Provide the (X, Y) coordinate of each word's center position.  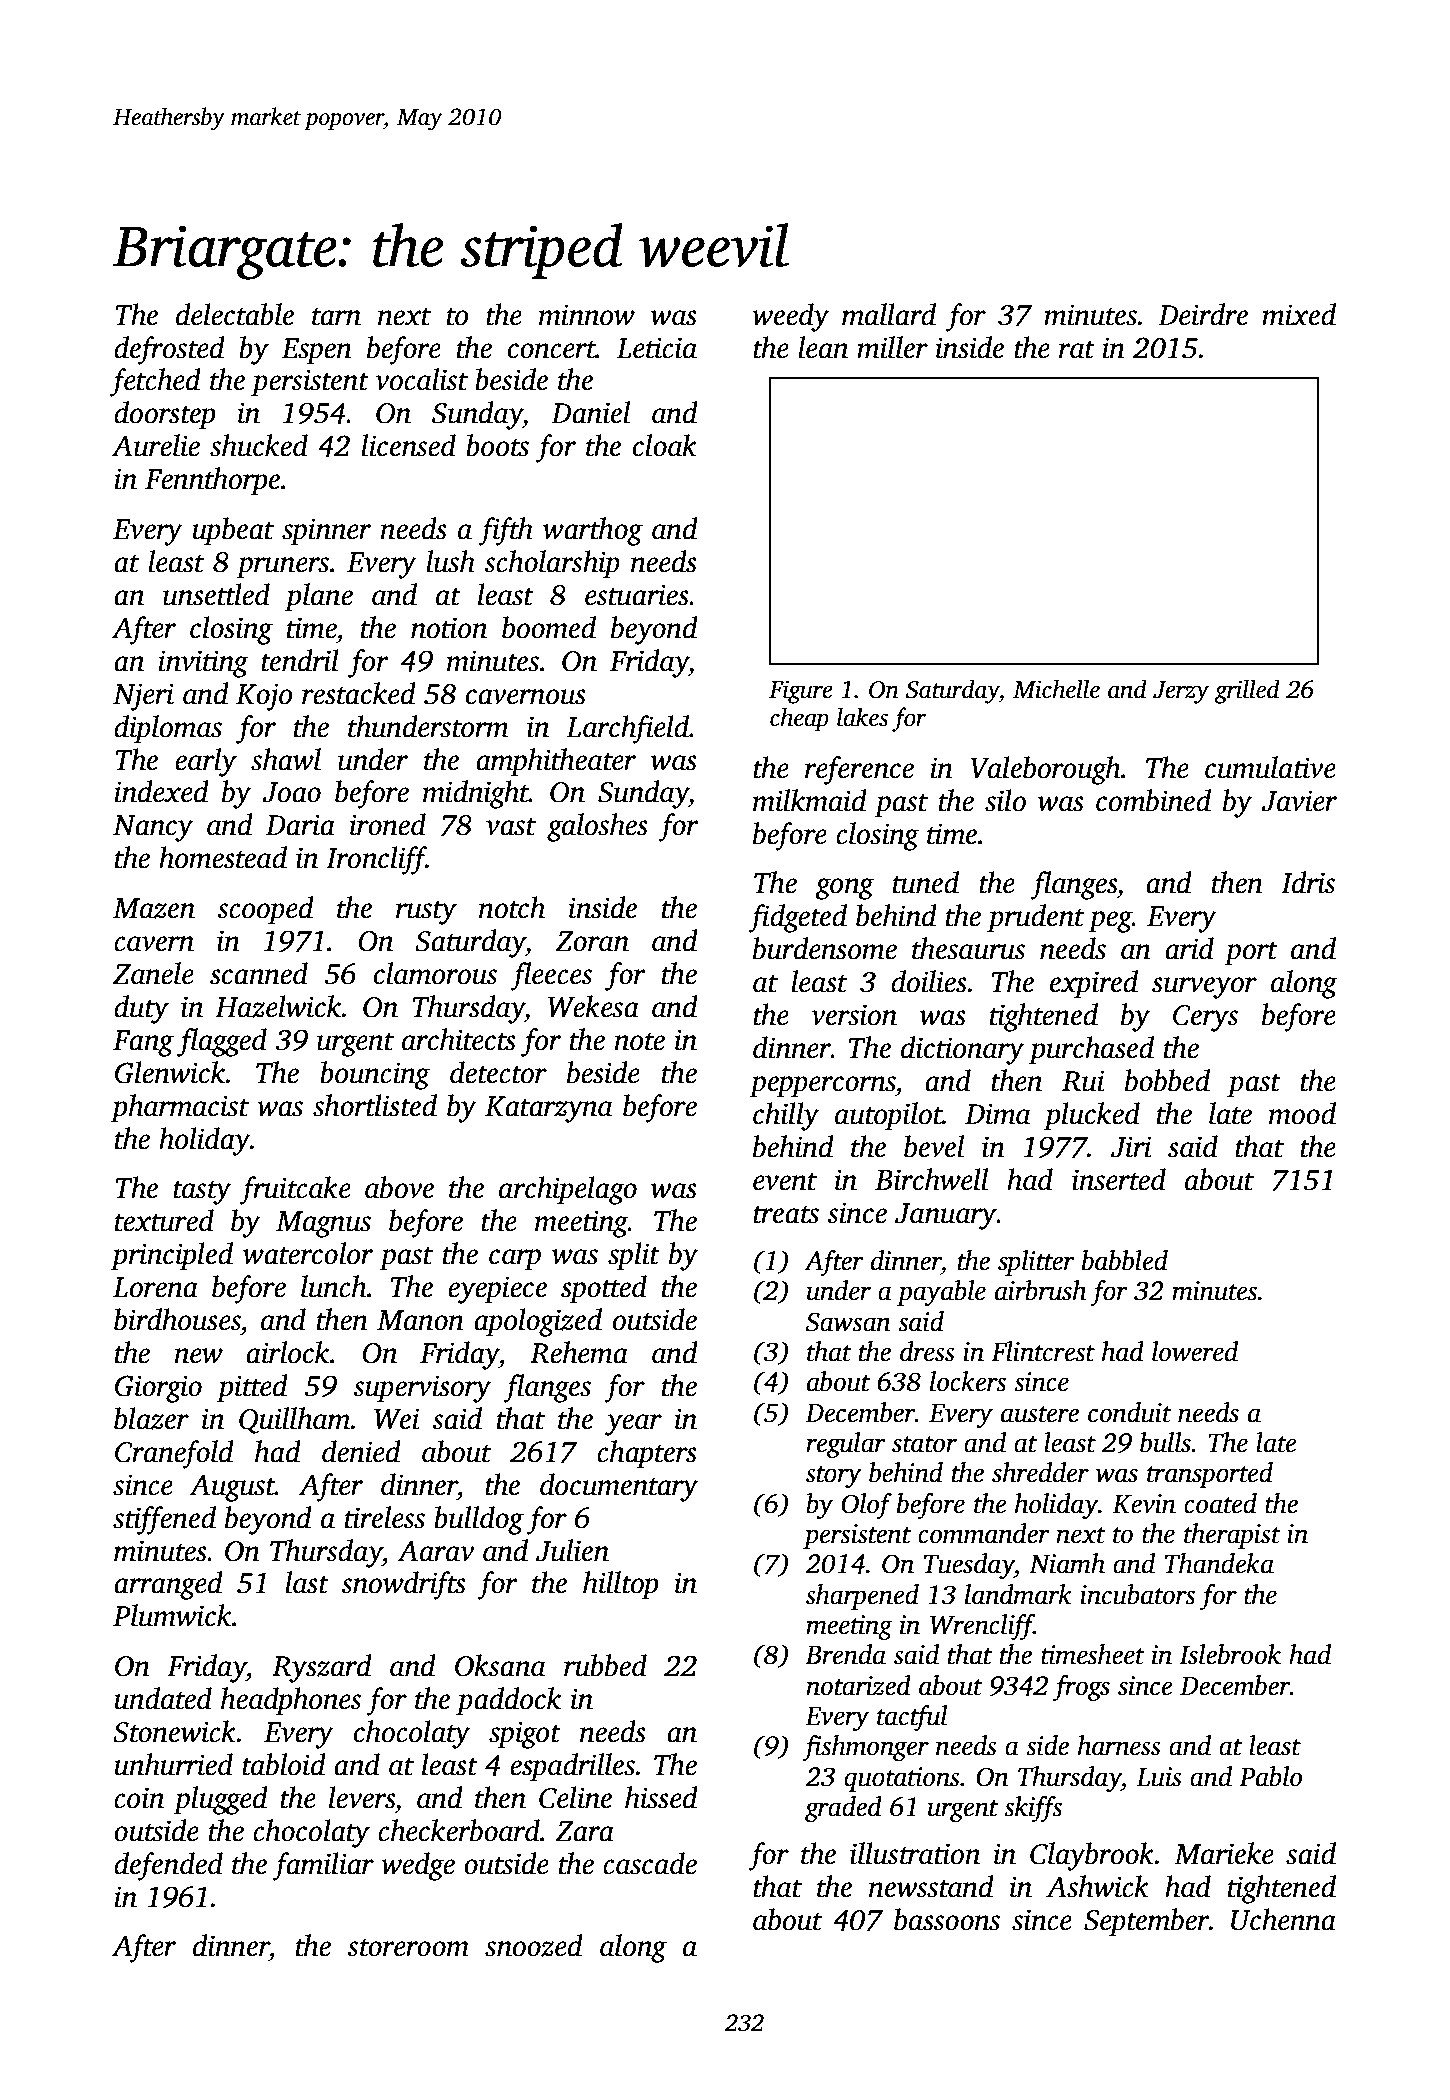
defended (168, 1866)
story (834, 1477)
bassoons (947, 1919)
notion (449, 628)
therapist (1232, 1536)
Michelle (1056, 689)
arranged (168, 1585)
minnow (587, 315)
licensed (408, 445)
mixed (1299, 314)
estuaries (637, 595)
